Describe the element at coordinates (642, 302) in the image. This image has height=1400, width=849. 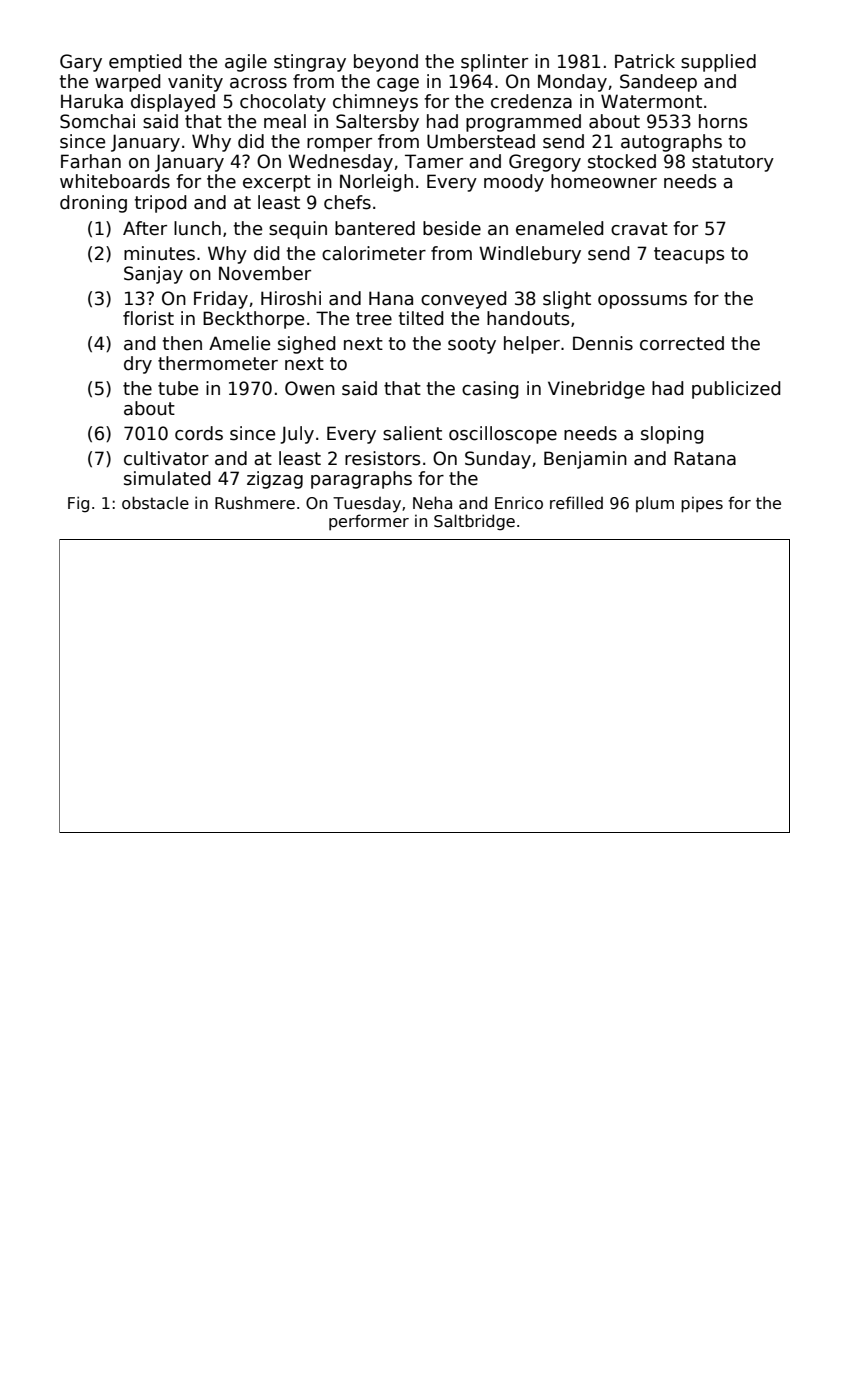
I see `opossums` at that location.
